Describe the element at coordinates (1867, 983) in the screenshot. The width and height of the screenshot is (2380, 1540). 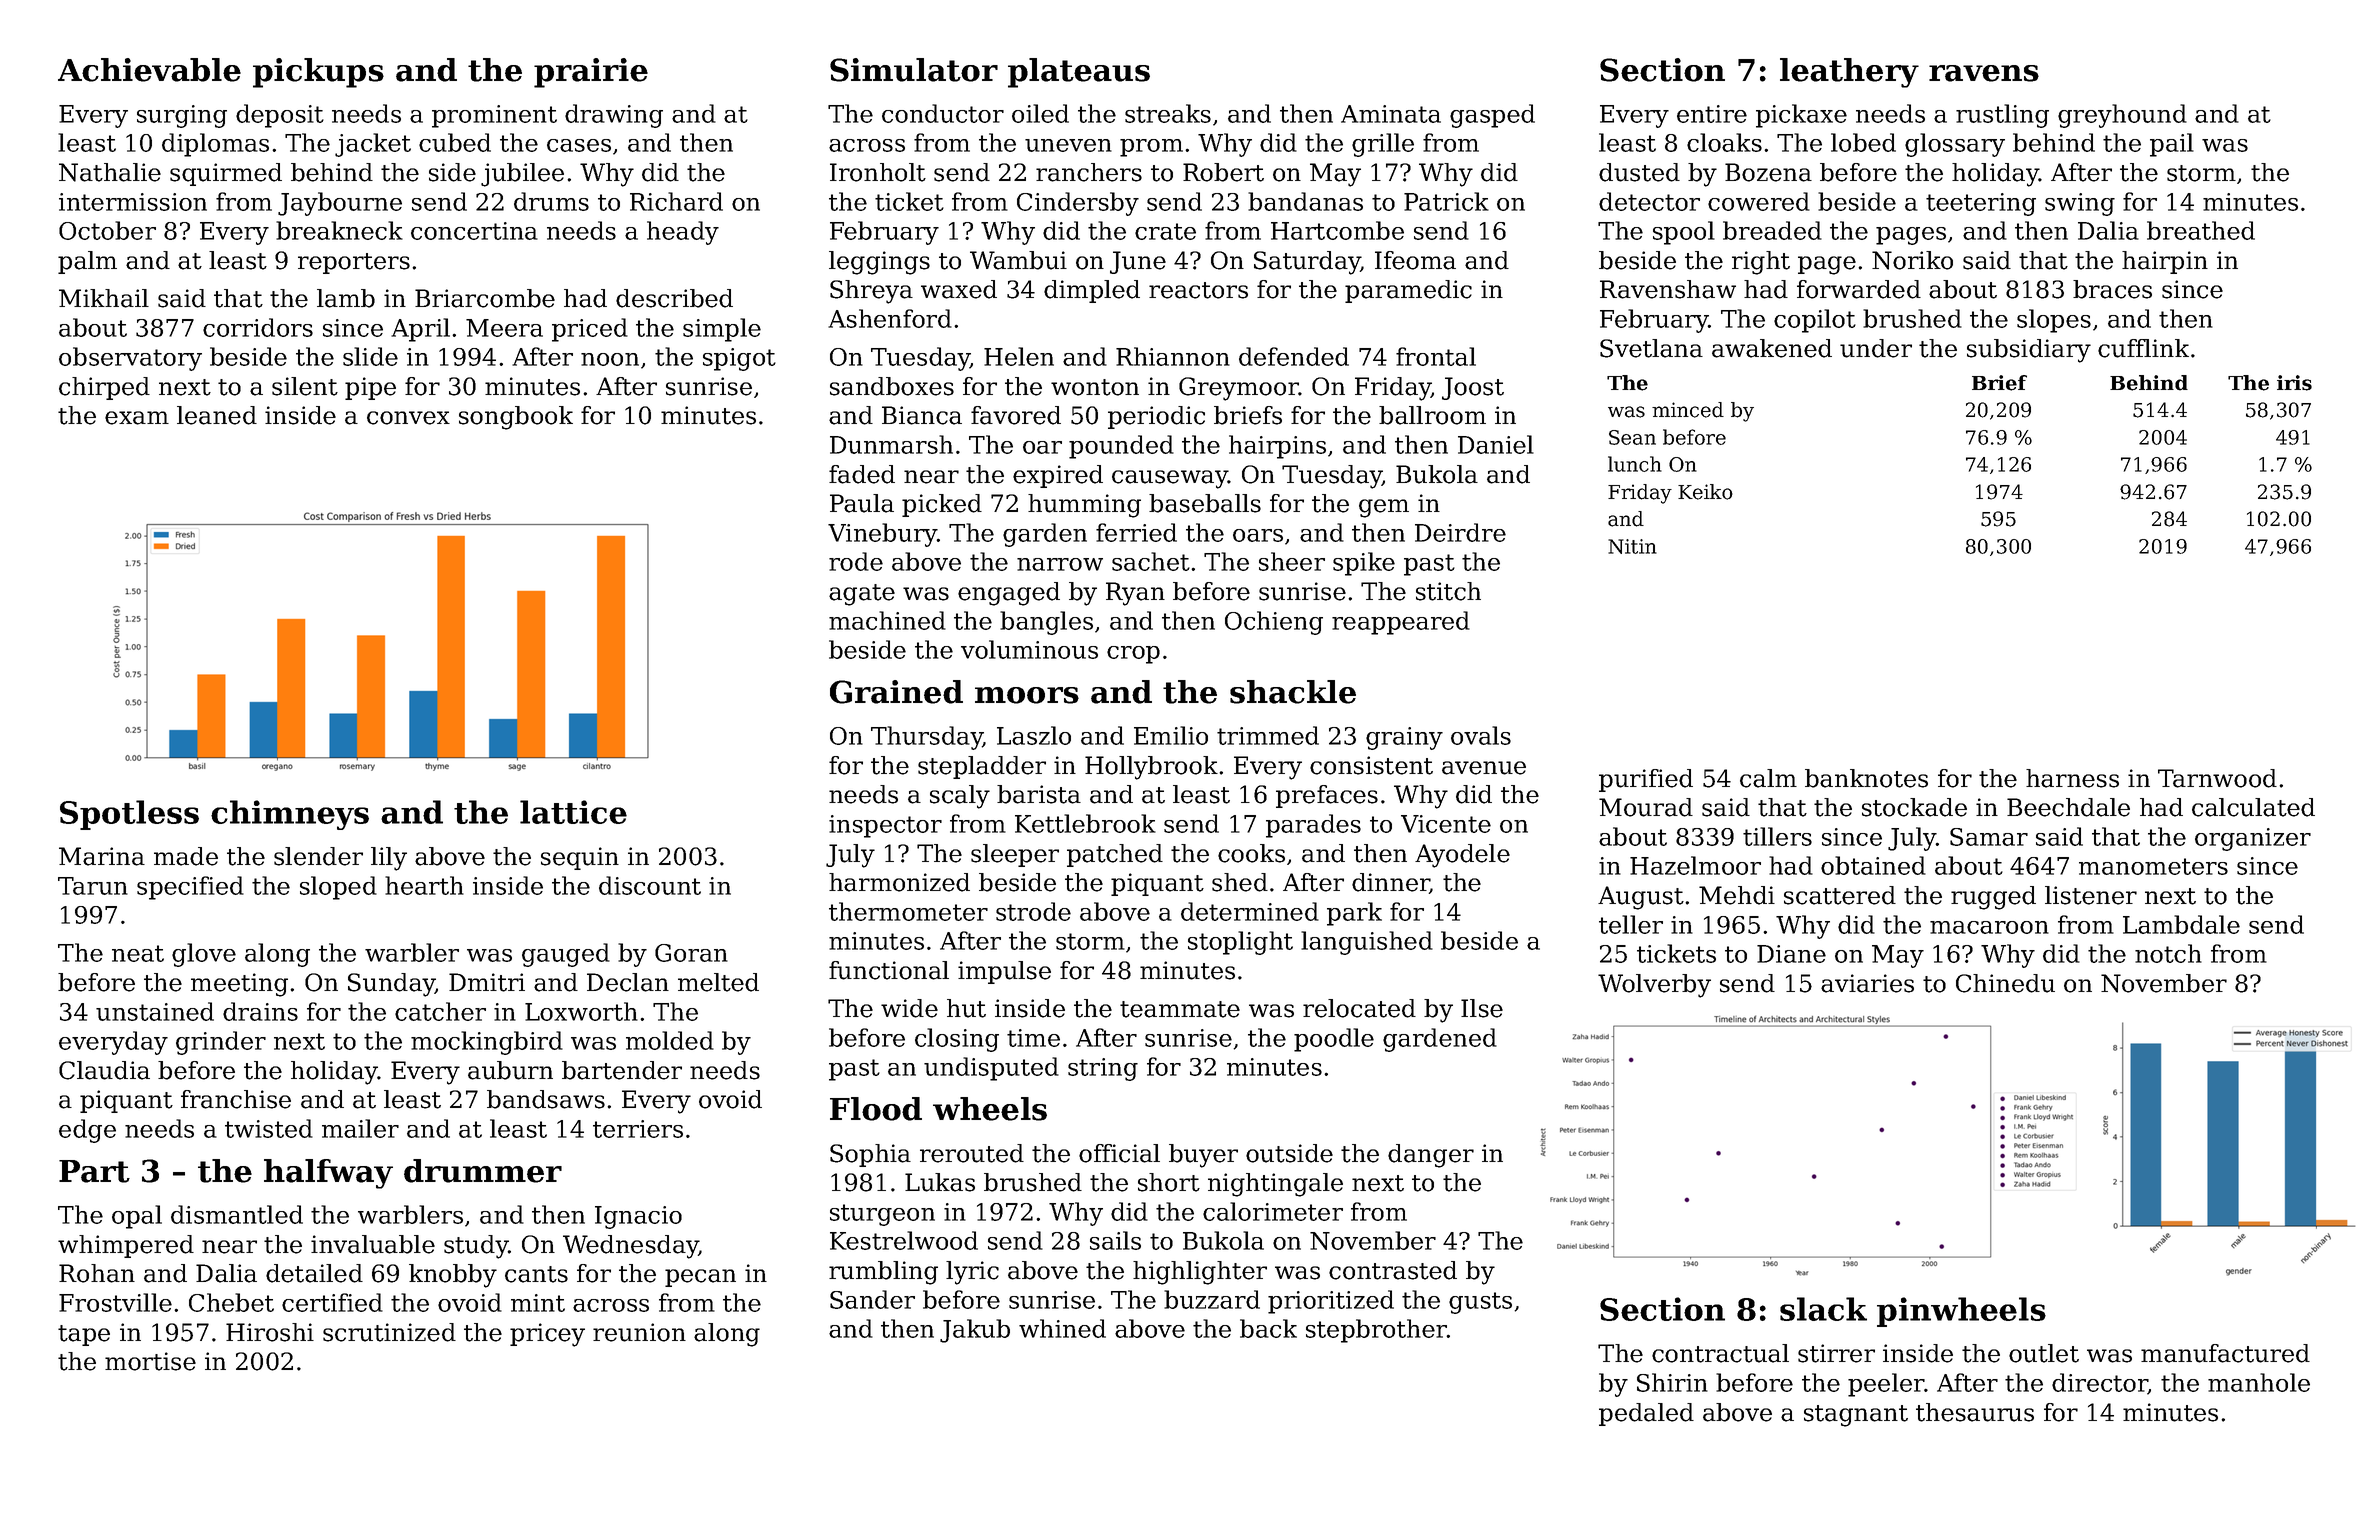
I see `aviaries` at that location.
